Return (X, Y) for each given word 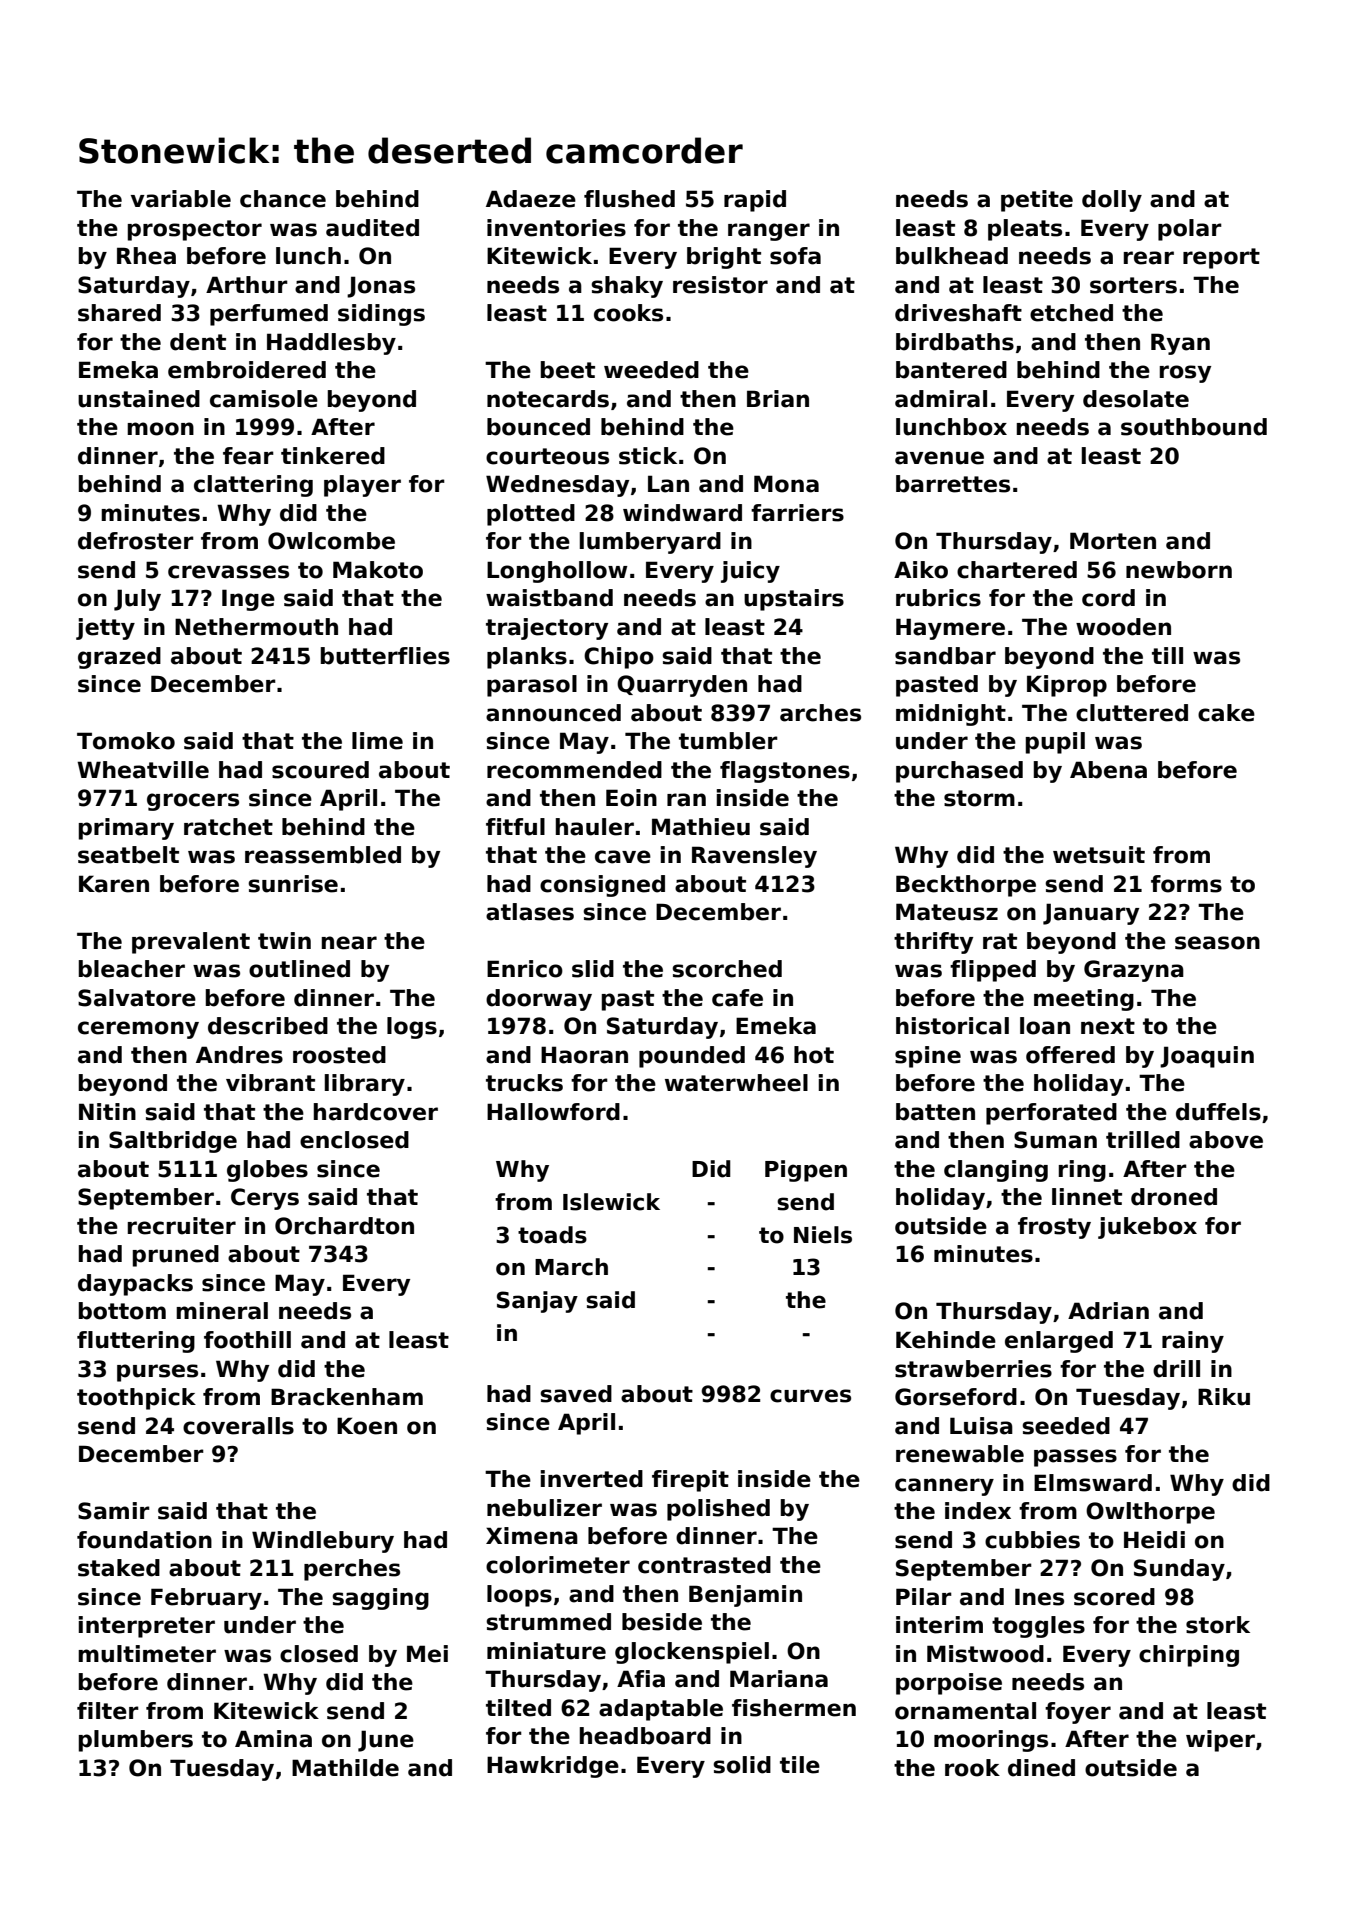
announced (553, 713)
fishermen (794, 1708)
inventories (556, 228)
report (1221, 258)
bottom (122, 1311)
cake (1226, 713)
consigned (602, 886)
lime (377, 741)
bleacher (132, 969)
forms (1186, 884)
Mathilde (345, 1768)
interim (939, 1625)
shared (119, 313)
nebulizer (544, 1508)
